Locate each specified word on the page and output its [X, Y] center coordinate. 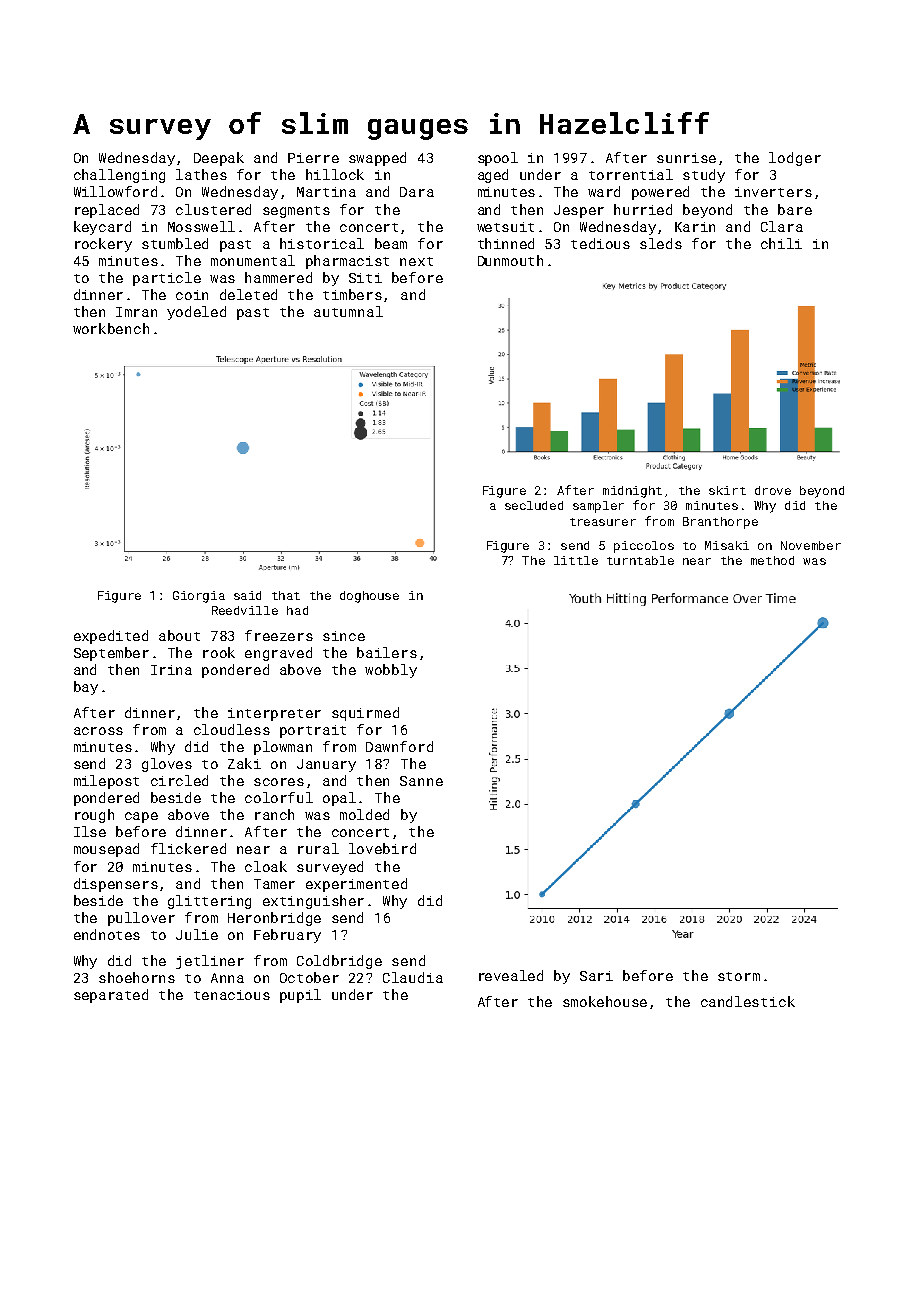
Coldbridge [339, 962]
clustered [213, 209]
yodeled [196, 313]
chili [781, 243]
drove [773, 490]
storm [739, 976]
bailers [387, 652]
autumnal [348, 311]
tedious [600, 243]
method [772, 560]
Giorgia [199, 597]
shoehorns [137, 977]
